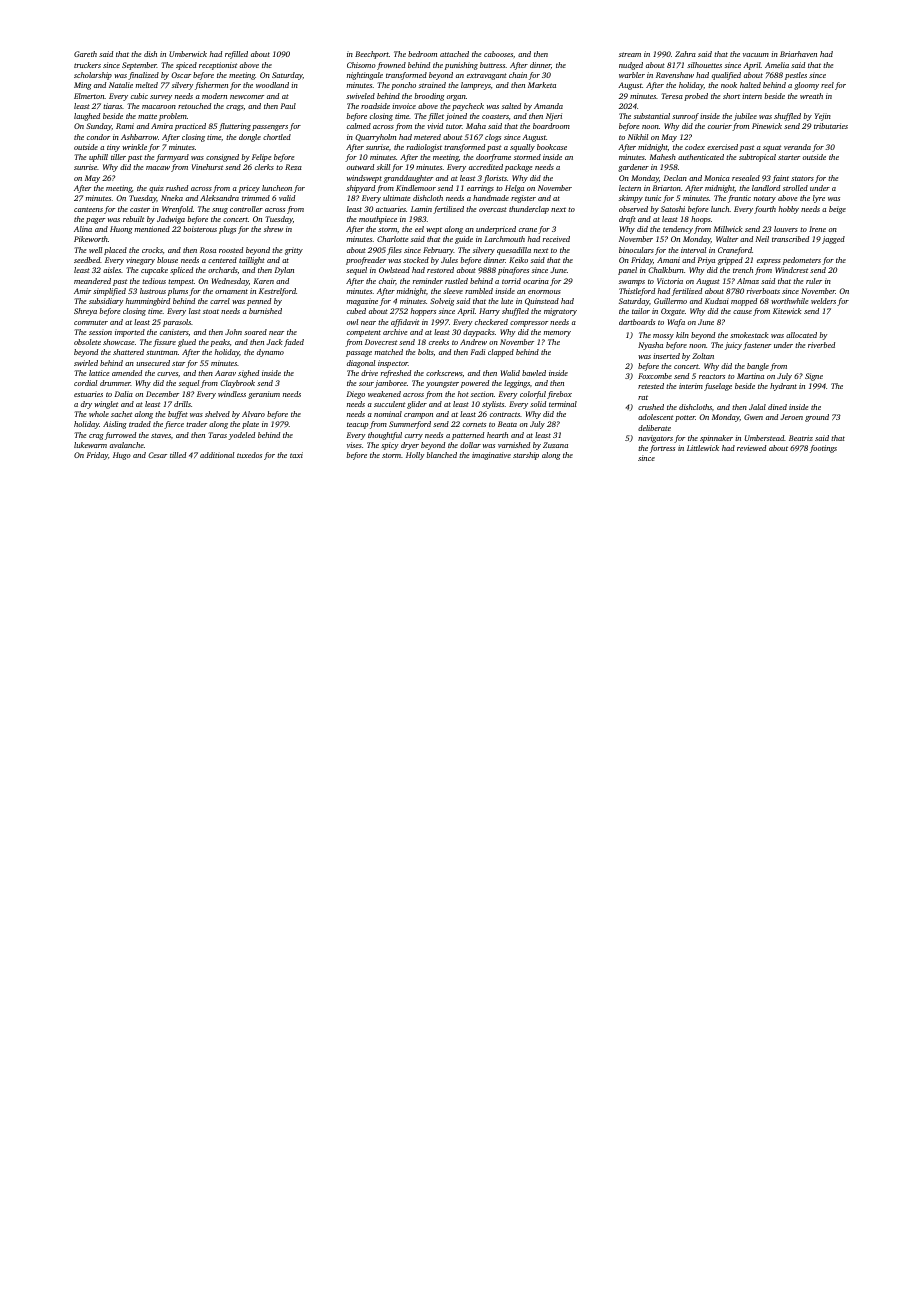  I want to click on pricey, so click(249, 189).
